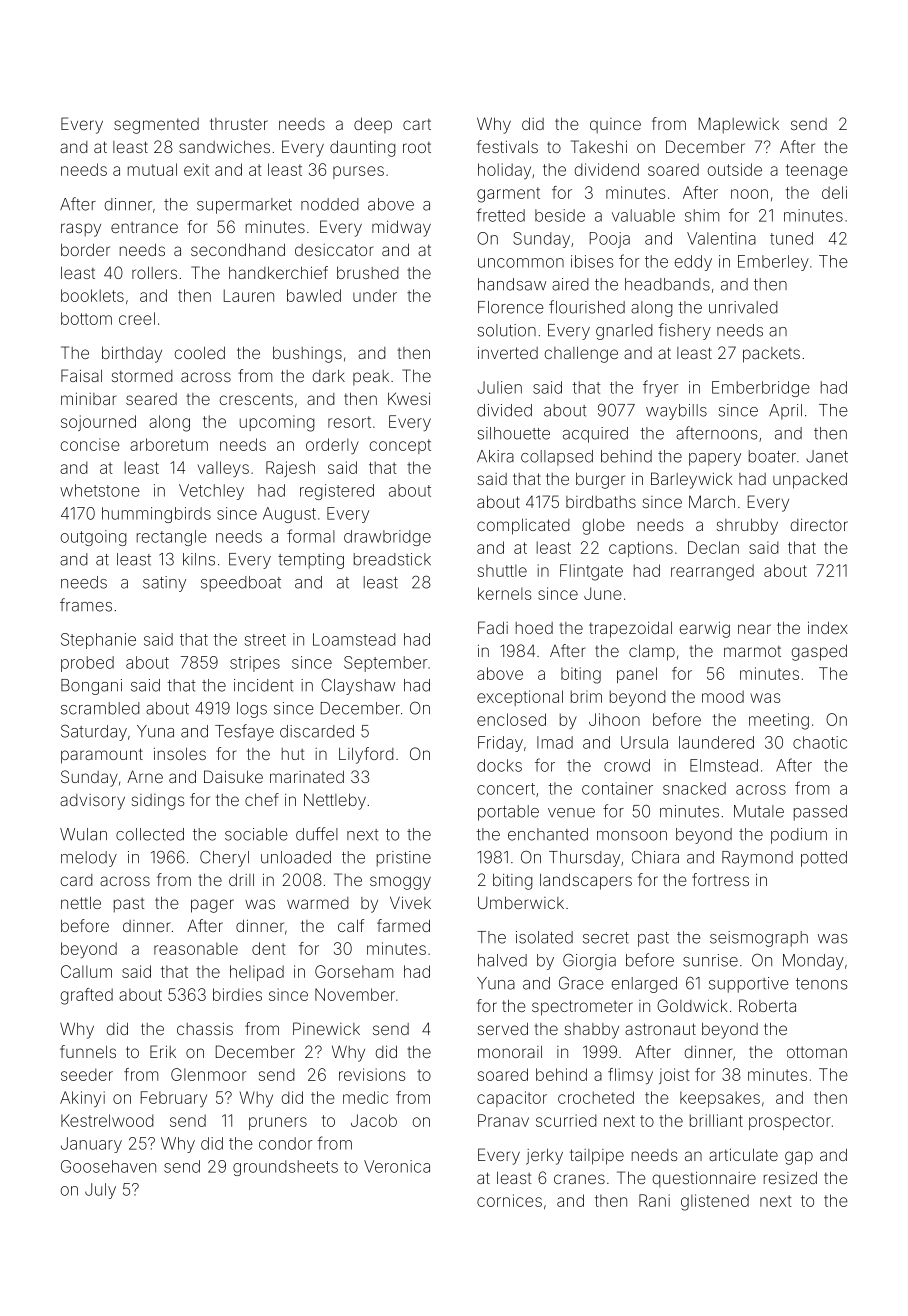  What do you see at coordinates (224, 858) in the document?
I see `Cheryl` at bounding box center [224, 858].
